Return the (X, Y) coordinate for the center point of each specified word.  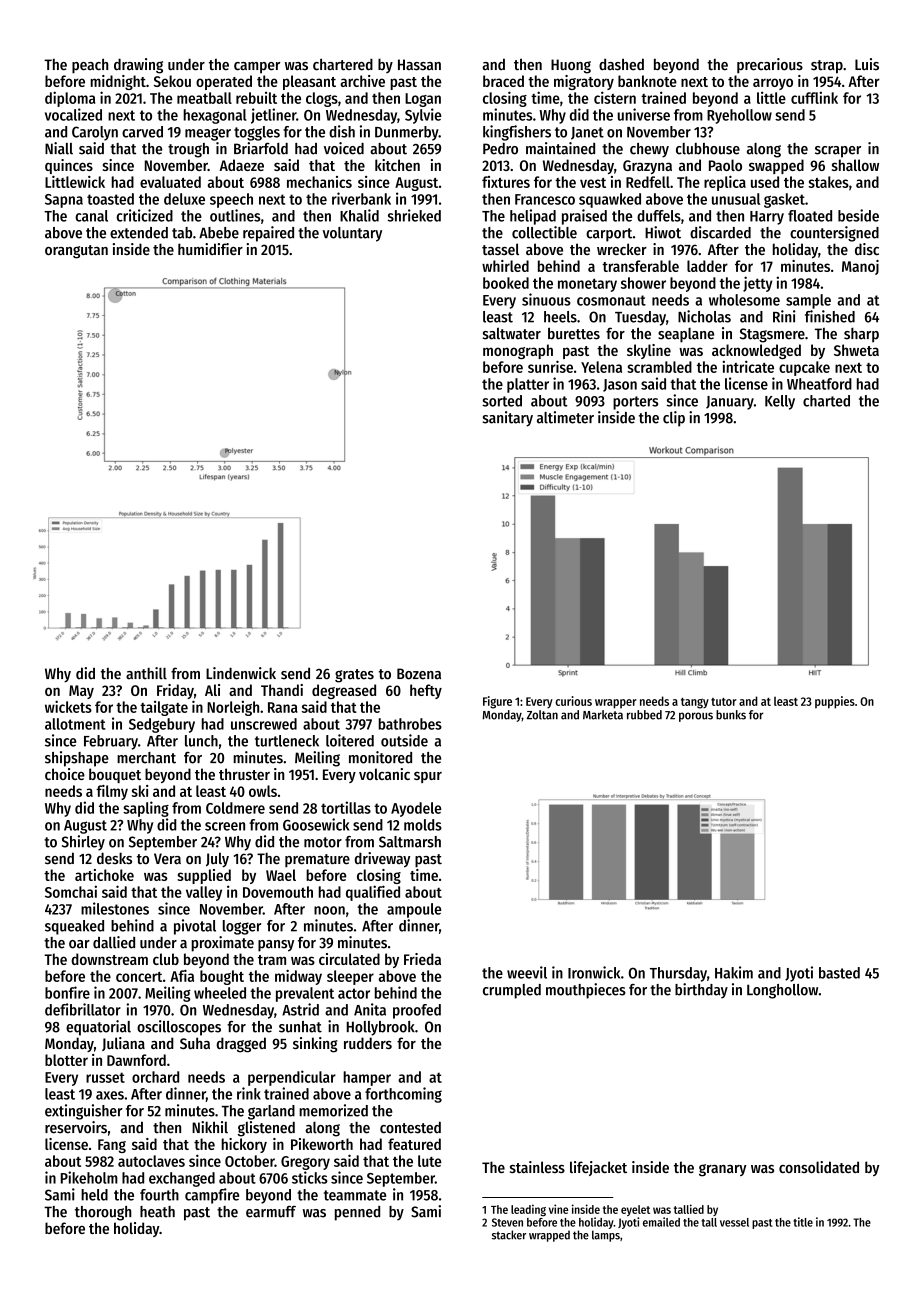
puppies (835, 702)
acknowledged (756, 351)
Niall (59, 148)
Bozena (419, 674)
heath (157, 1212)
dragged (241, 1045)
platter (528, 385)
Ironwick (594, 972)
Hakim (734, 972)
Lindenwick (241, 673)
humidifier (210, 249)
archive (362, 81)
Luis (867, 64)
